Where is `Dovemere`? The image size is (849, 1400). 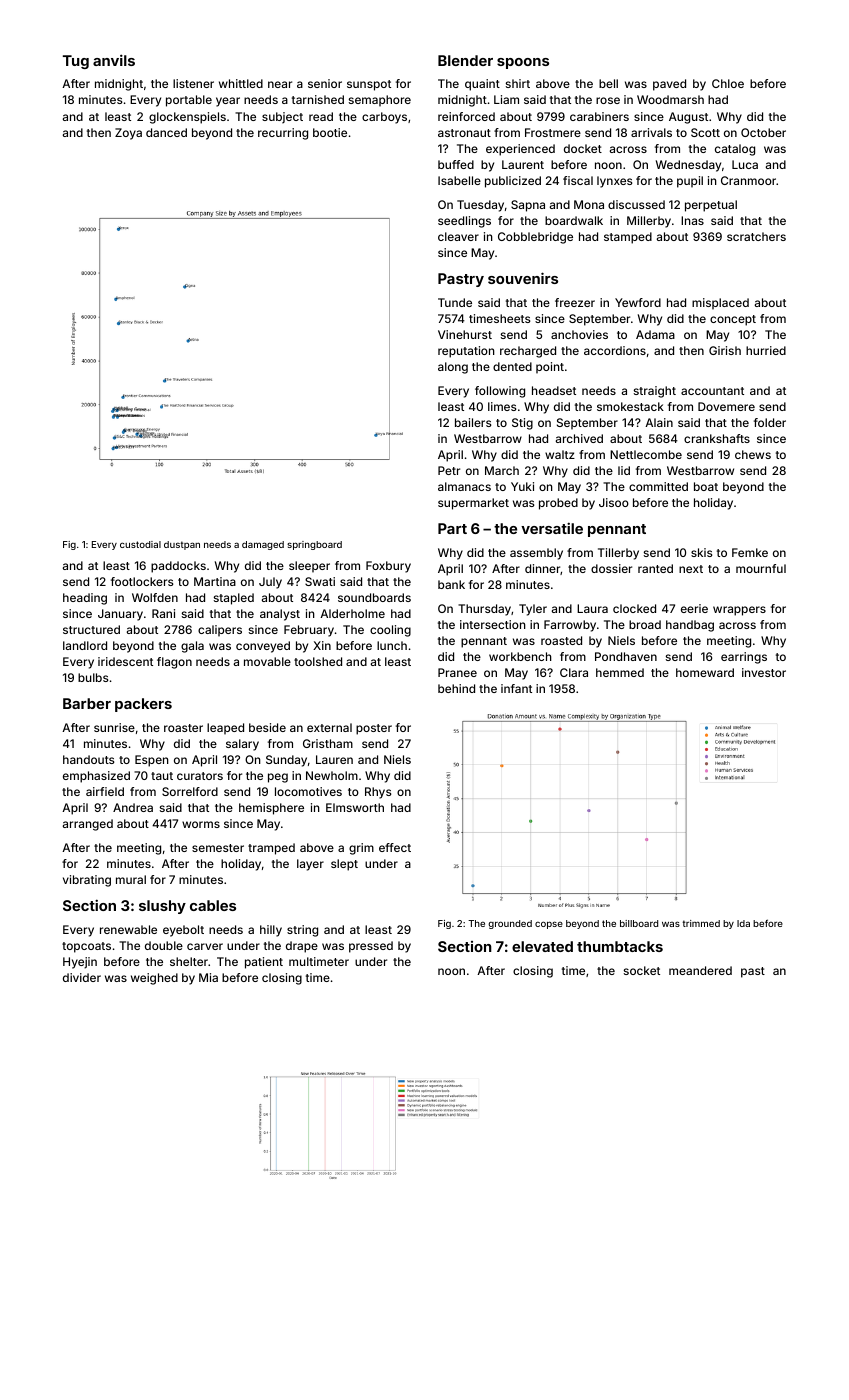
Dovemere is located at coordinates (726, 406).
